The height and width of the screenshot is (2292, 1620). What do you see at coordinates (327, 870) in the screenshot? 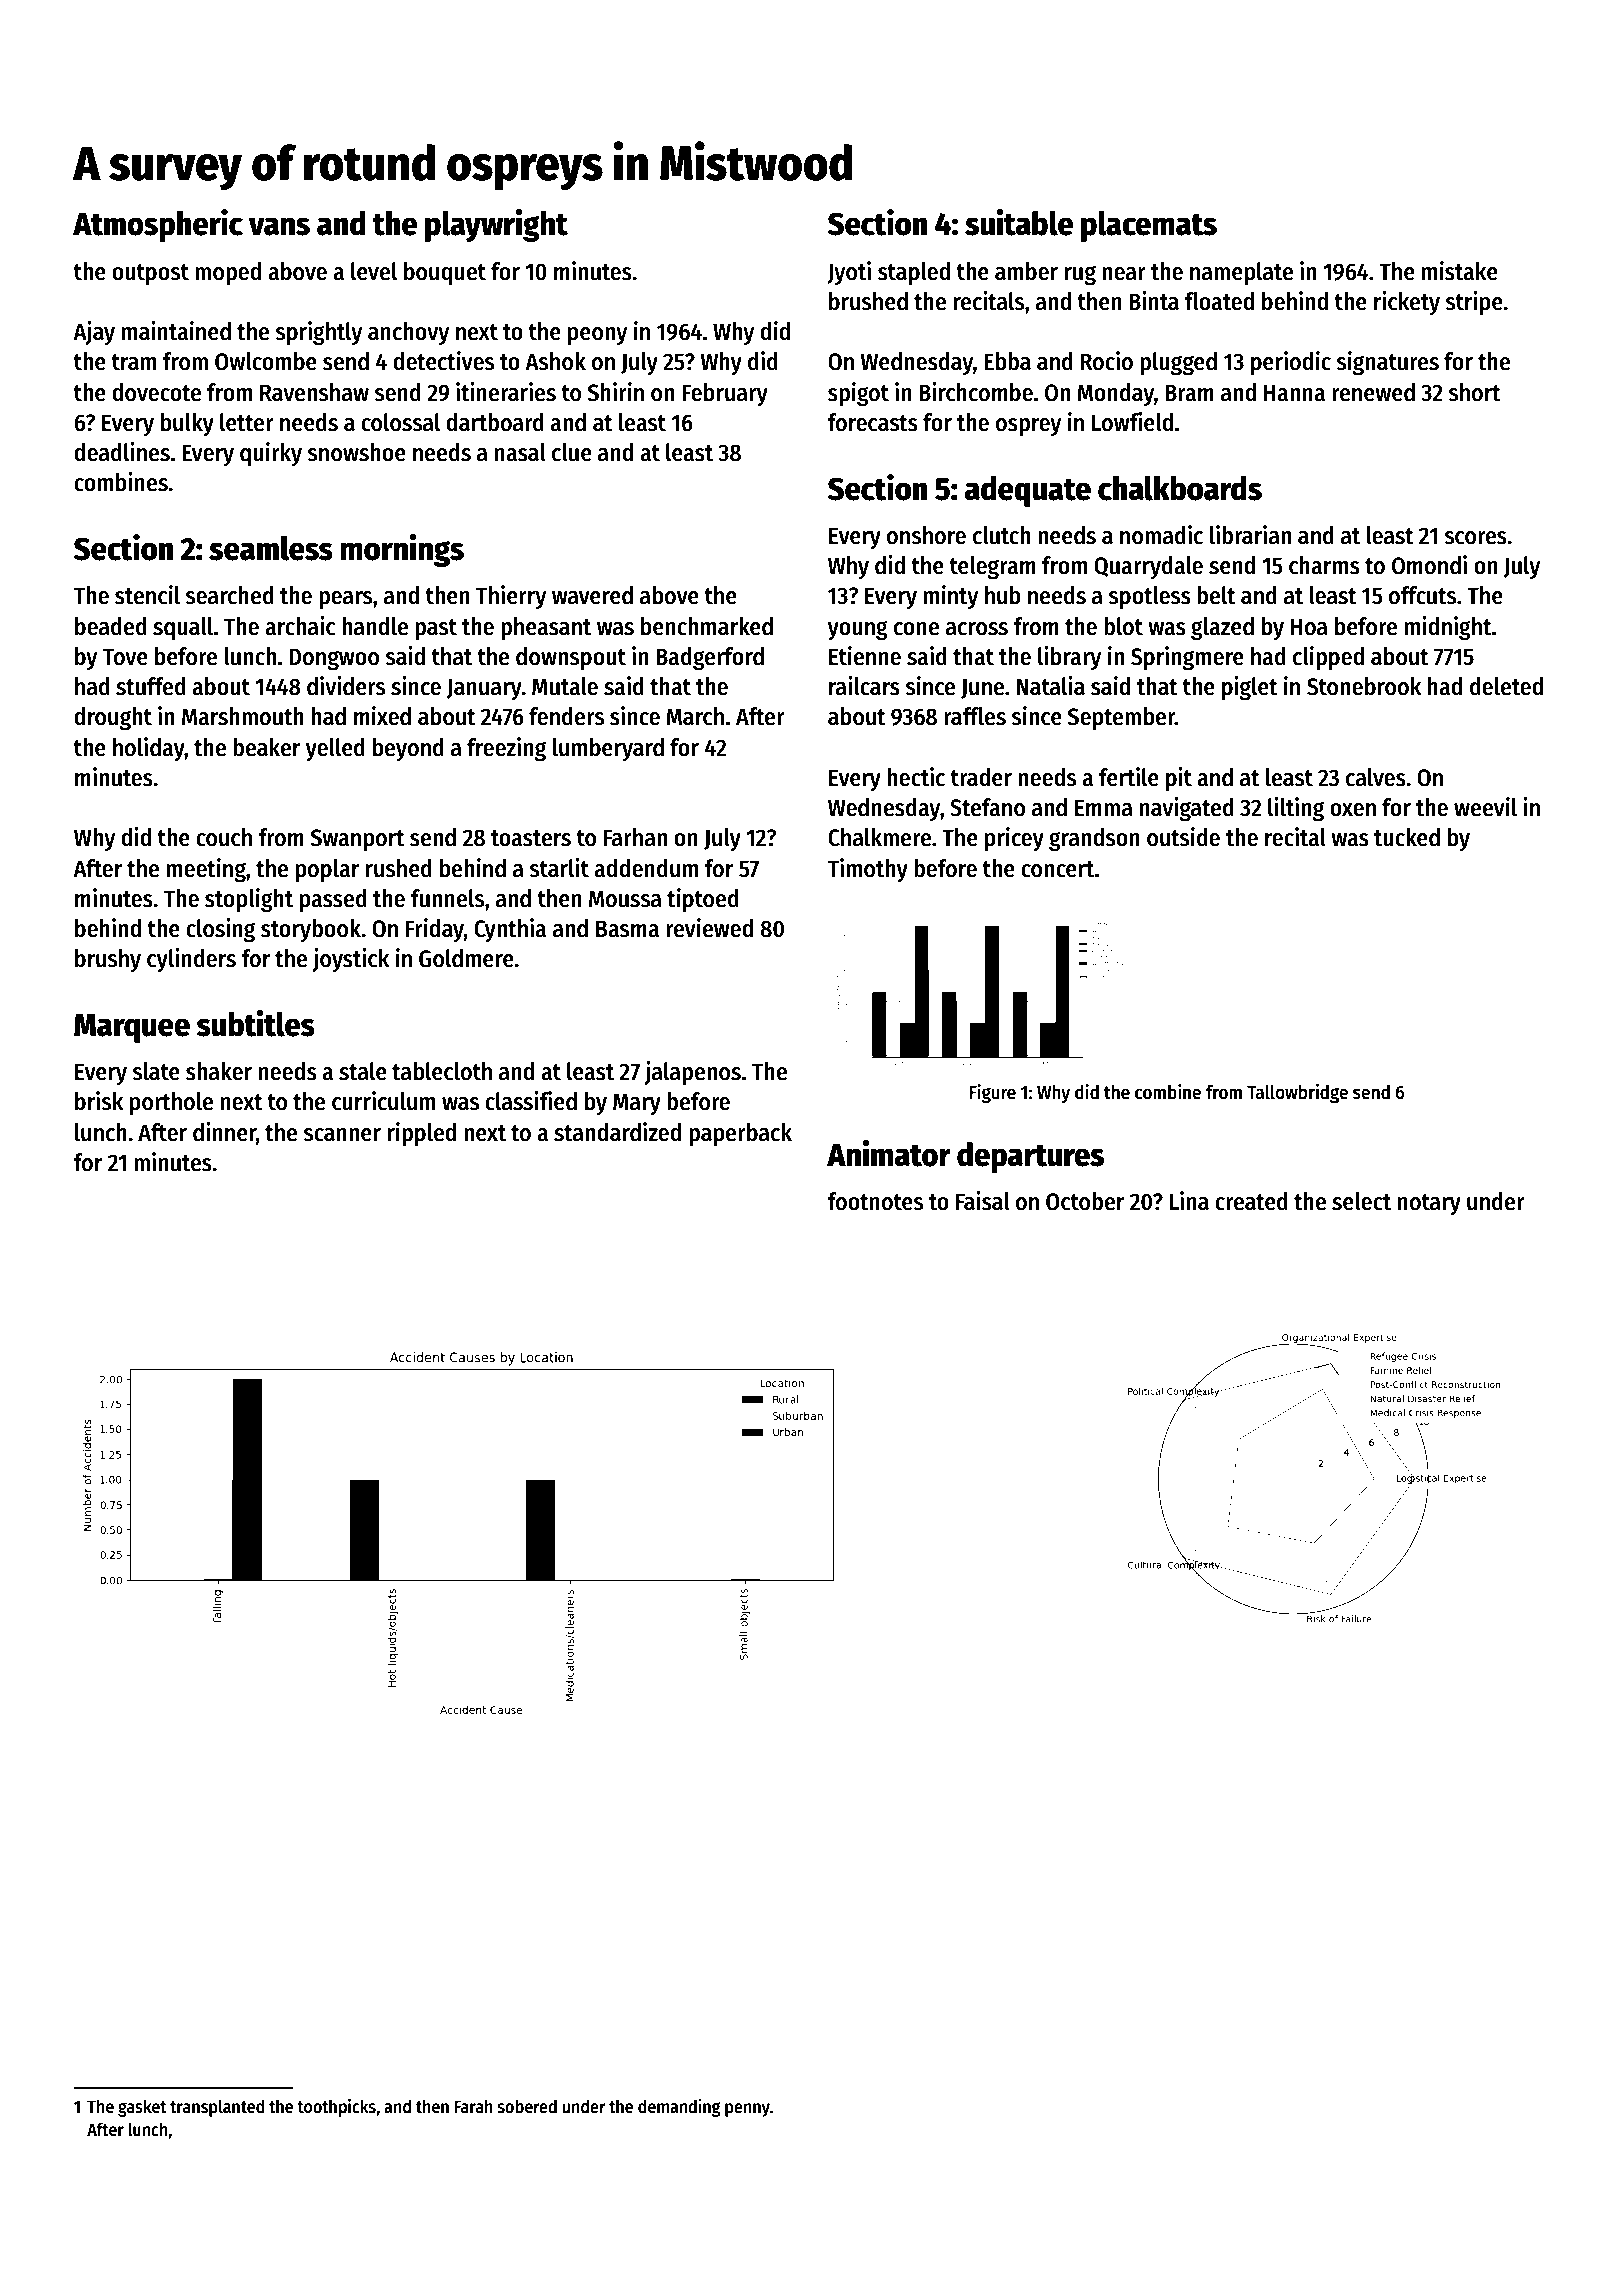
I see `poplar` at bounding box center [327, 870].
